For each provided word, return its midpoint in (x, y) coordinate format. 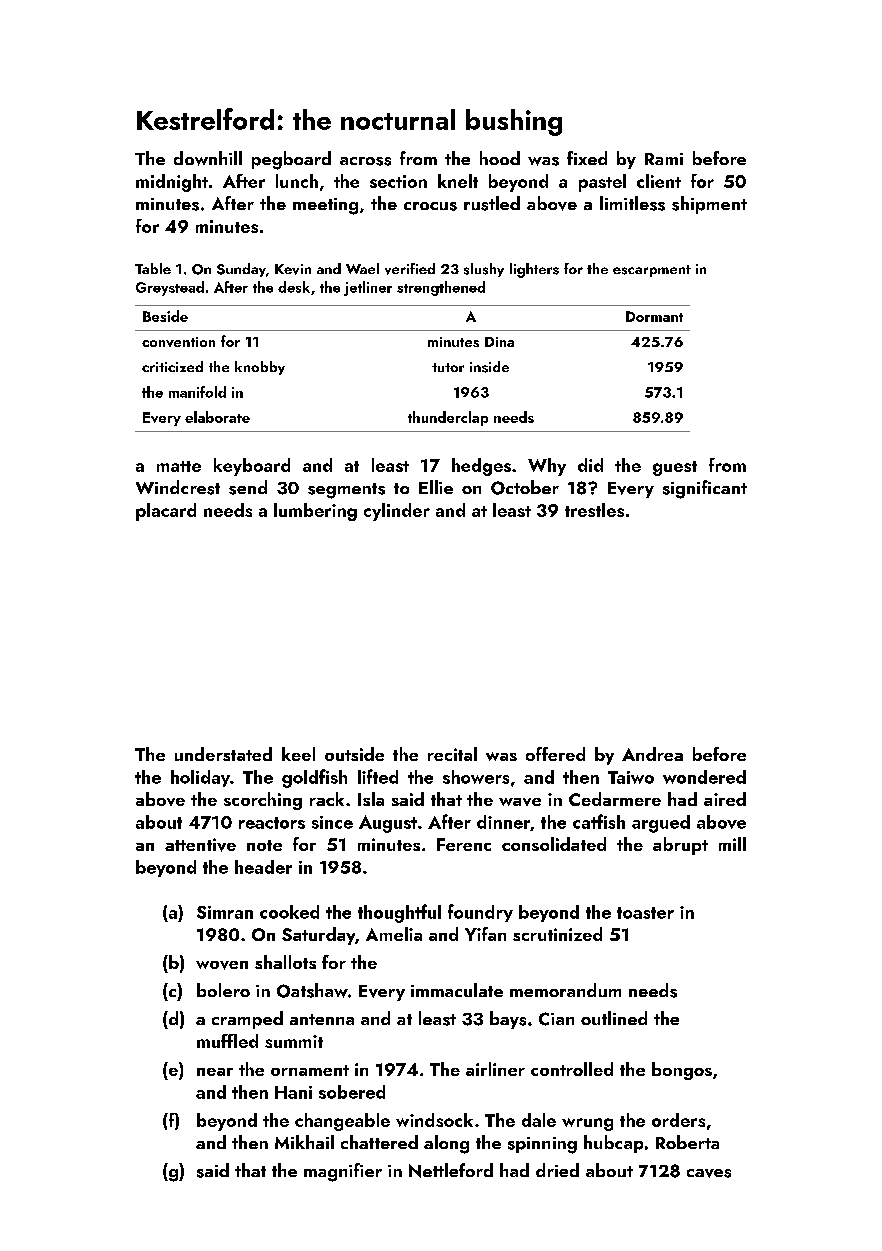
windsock (434, 1120)
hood (500, 158)
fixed (587, 158)
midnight (172, 183)
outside (354, 754)
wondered (704, 777)
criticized (172, 366)
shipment (709, 205)
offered (555, 754)
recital (452, 754)
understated (223, 754)
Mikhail (304, 1142)
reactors (272, 823)
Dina (499, 342)
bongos (682, 1071)
